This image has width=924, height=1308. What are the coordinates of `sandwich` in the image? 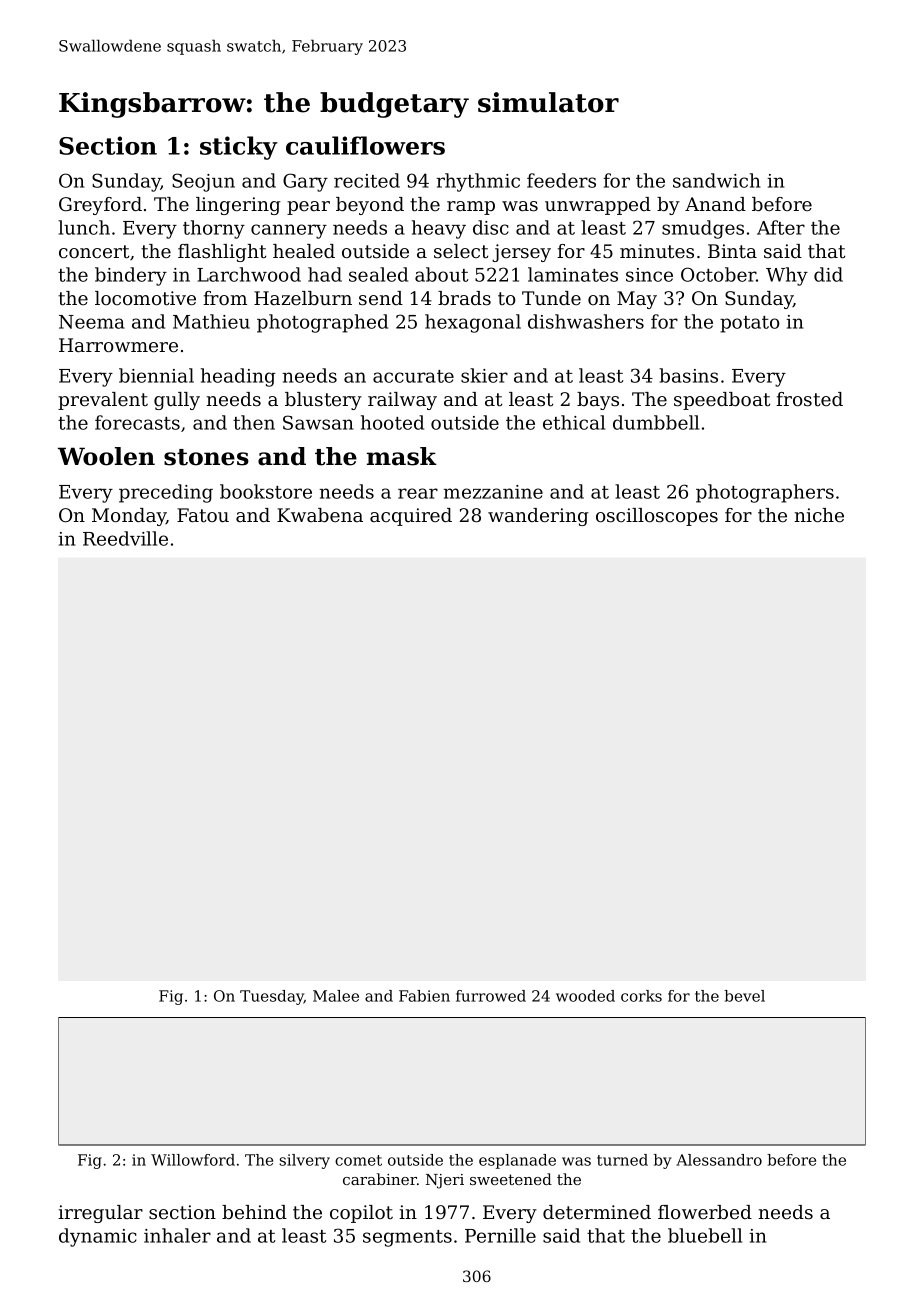 It's located at (716, 180).
